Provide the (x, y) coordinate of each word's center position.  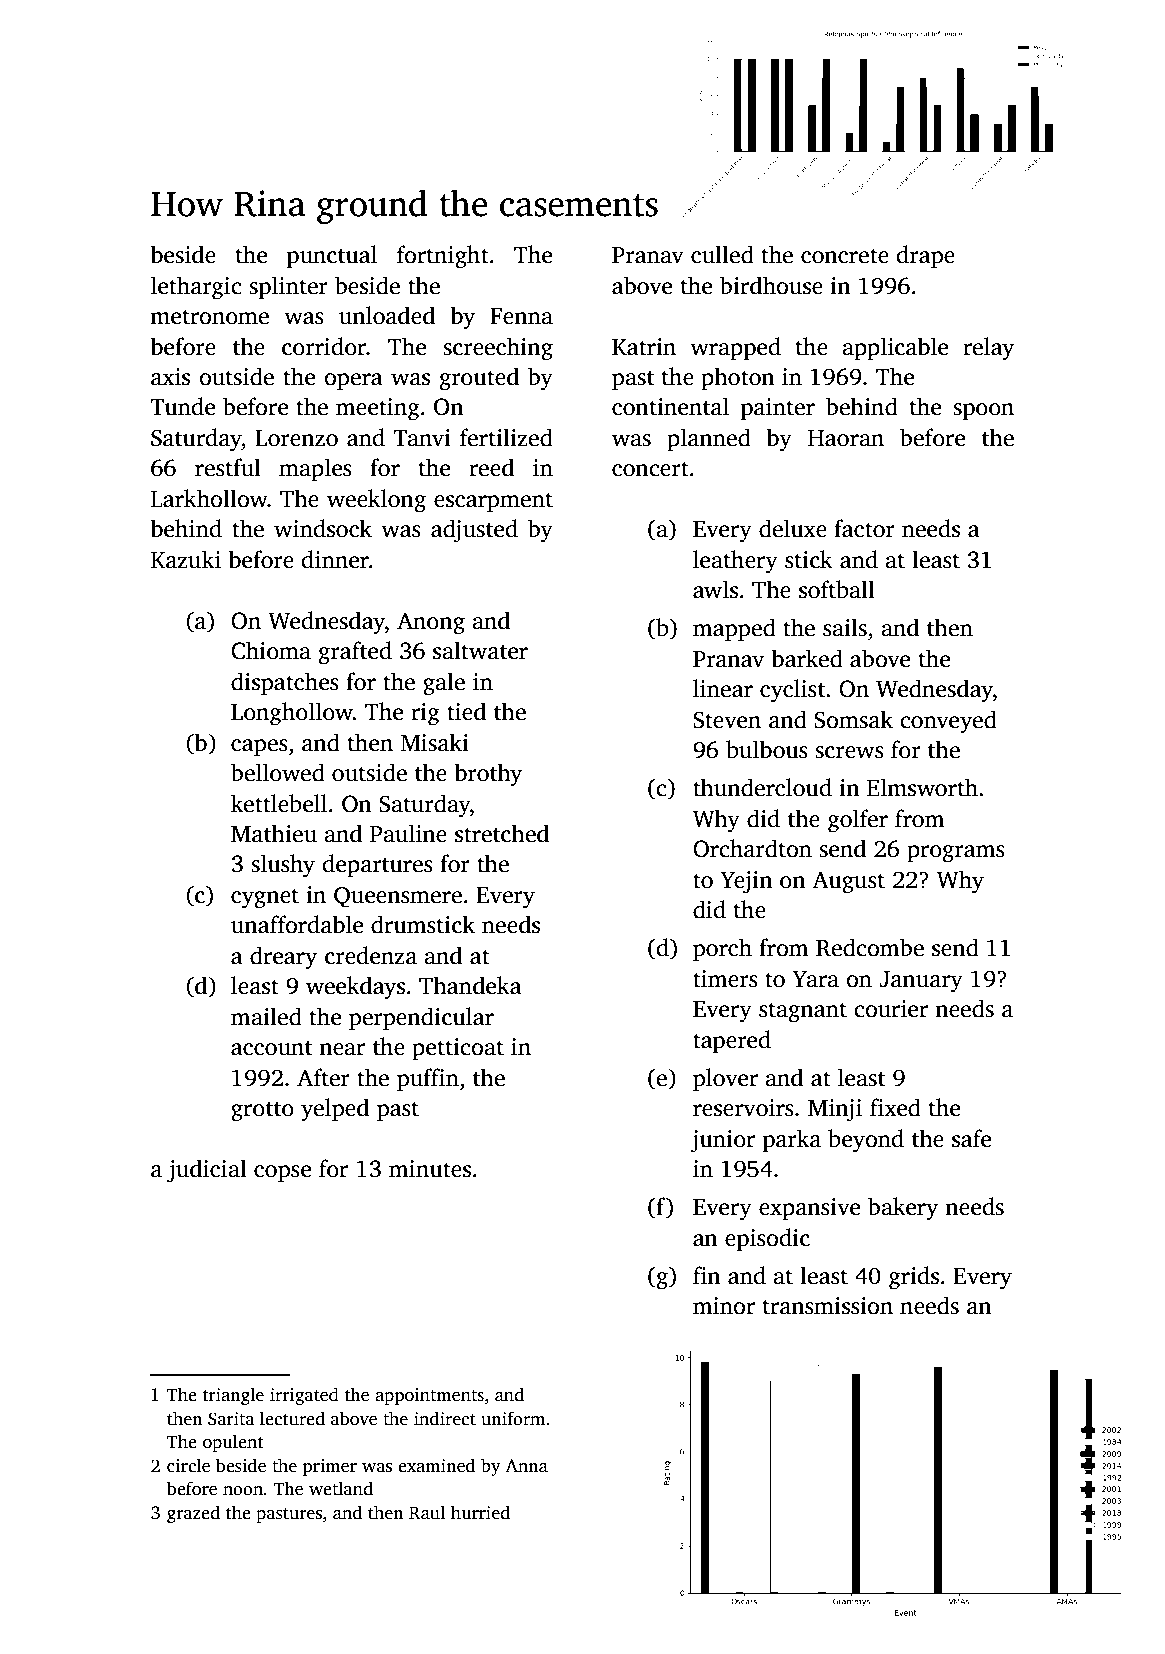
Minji (835, 1110)
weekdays (355, 988)
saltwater (480, 650)
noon (243, 1491)
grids (914, 1278)
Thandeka (470, 985)
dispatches (285, 683)
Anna (526, 1465)
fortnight (443, 257)
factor (864, 528)
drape (925, 256)
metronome (209, 317)
